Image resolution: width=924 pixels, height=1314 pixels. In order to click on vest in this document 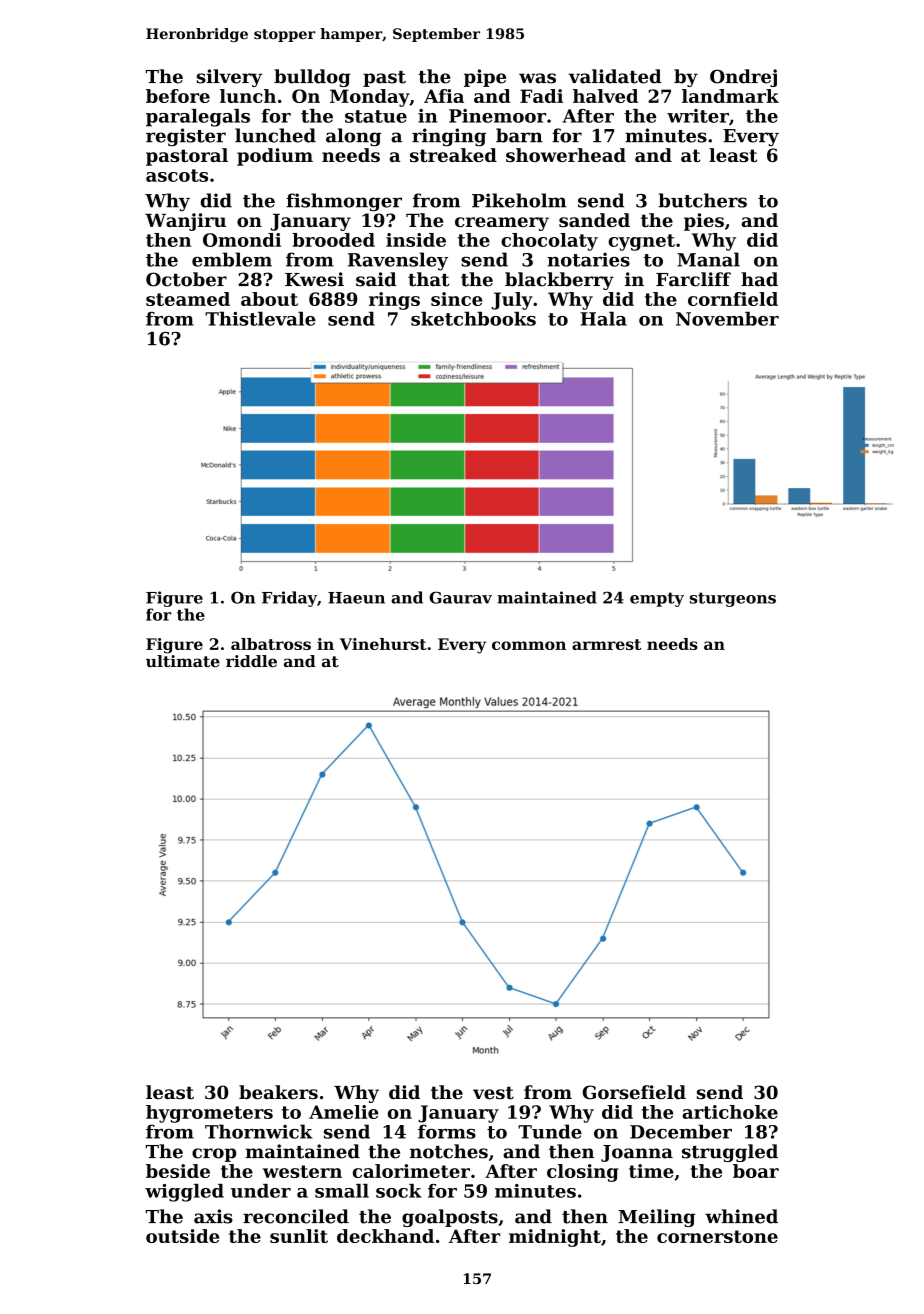, I will do `click(493, 1093)`.
